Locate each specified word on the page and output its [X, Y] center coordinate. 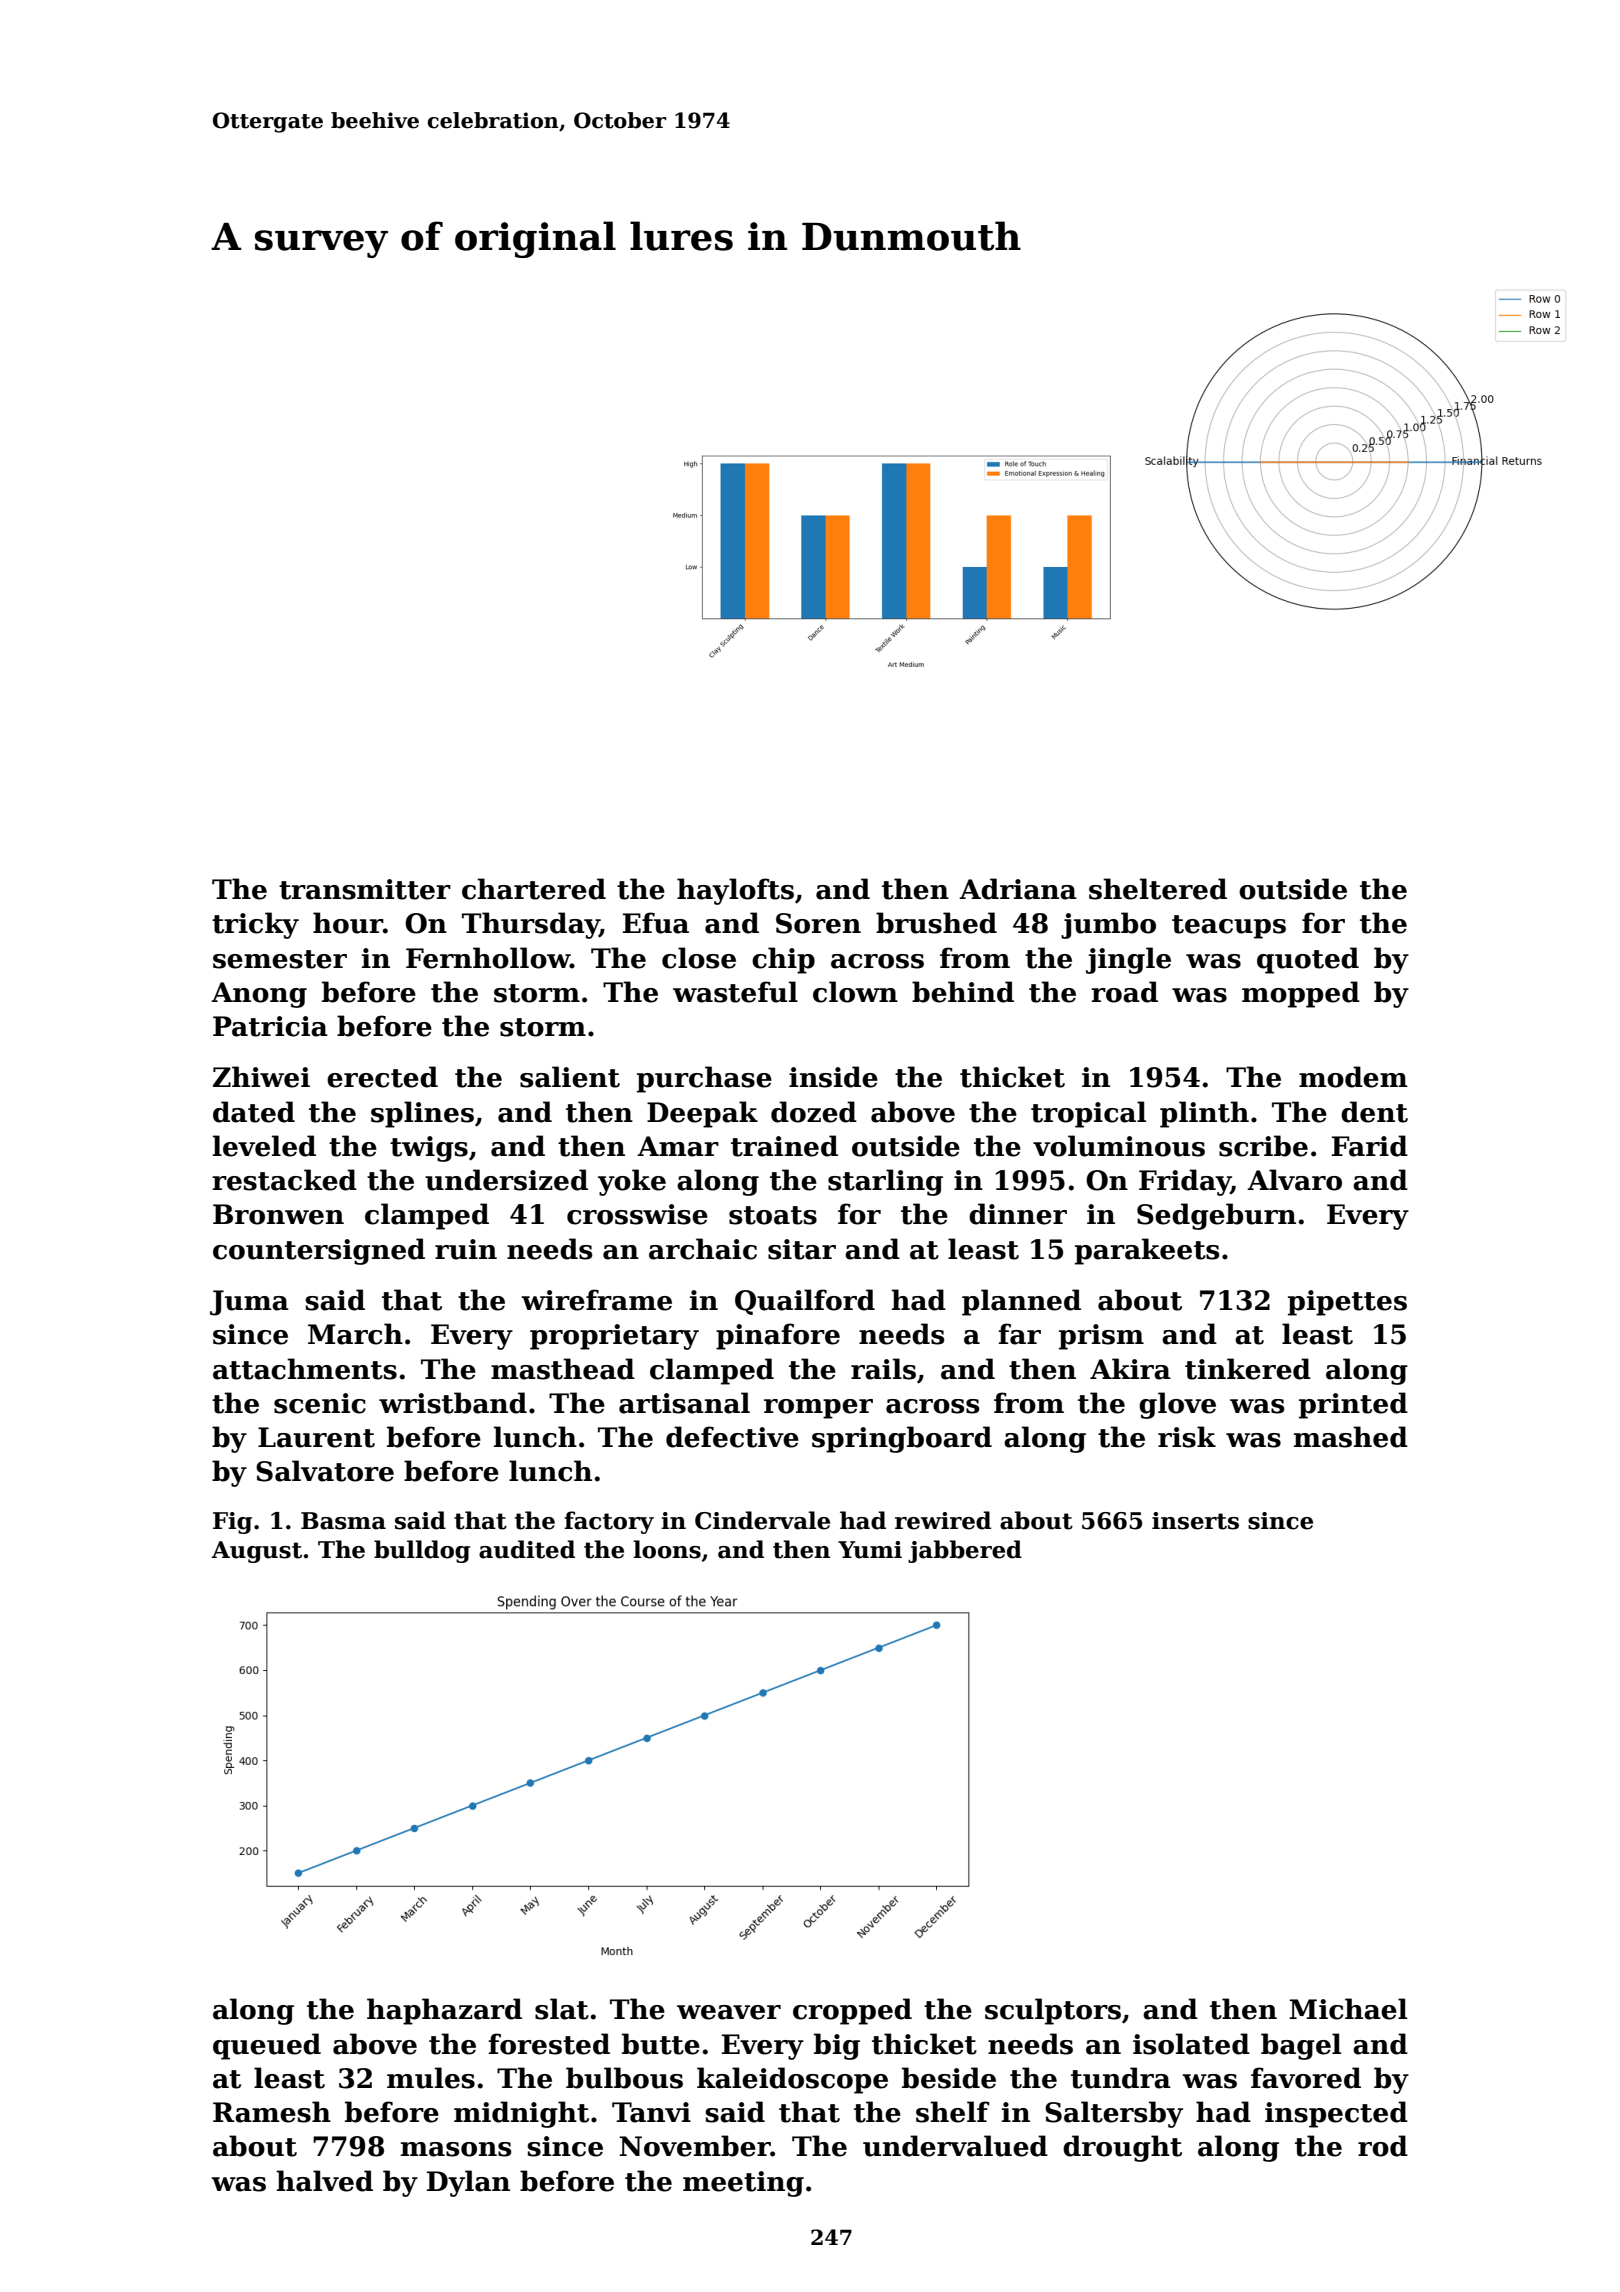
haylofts [735, 891]
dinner [1018, 1214]
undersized [506, 1180]
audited [527, 1549]
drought [1122, 2148]
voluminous [1119, 1146]
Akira [1130, 1369]
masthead [563, 1369]
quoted [1308, 960]
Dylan [468, 2183]
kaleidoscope [792, 2080]
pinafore [778, 1336]
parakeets [1147, 1251]
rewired [943, 1520]
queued [267, 2046]
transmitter [365, 889]
